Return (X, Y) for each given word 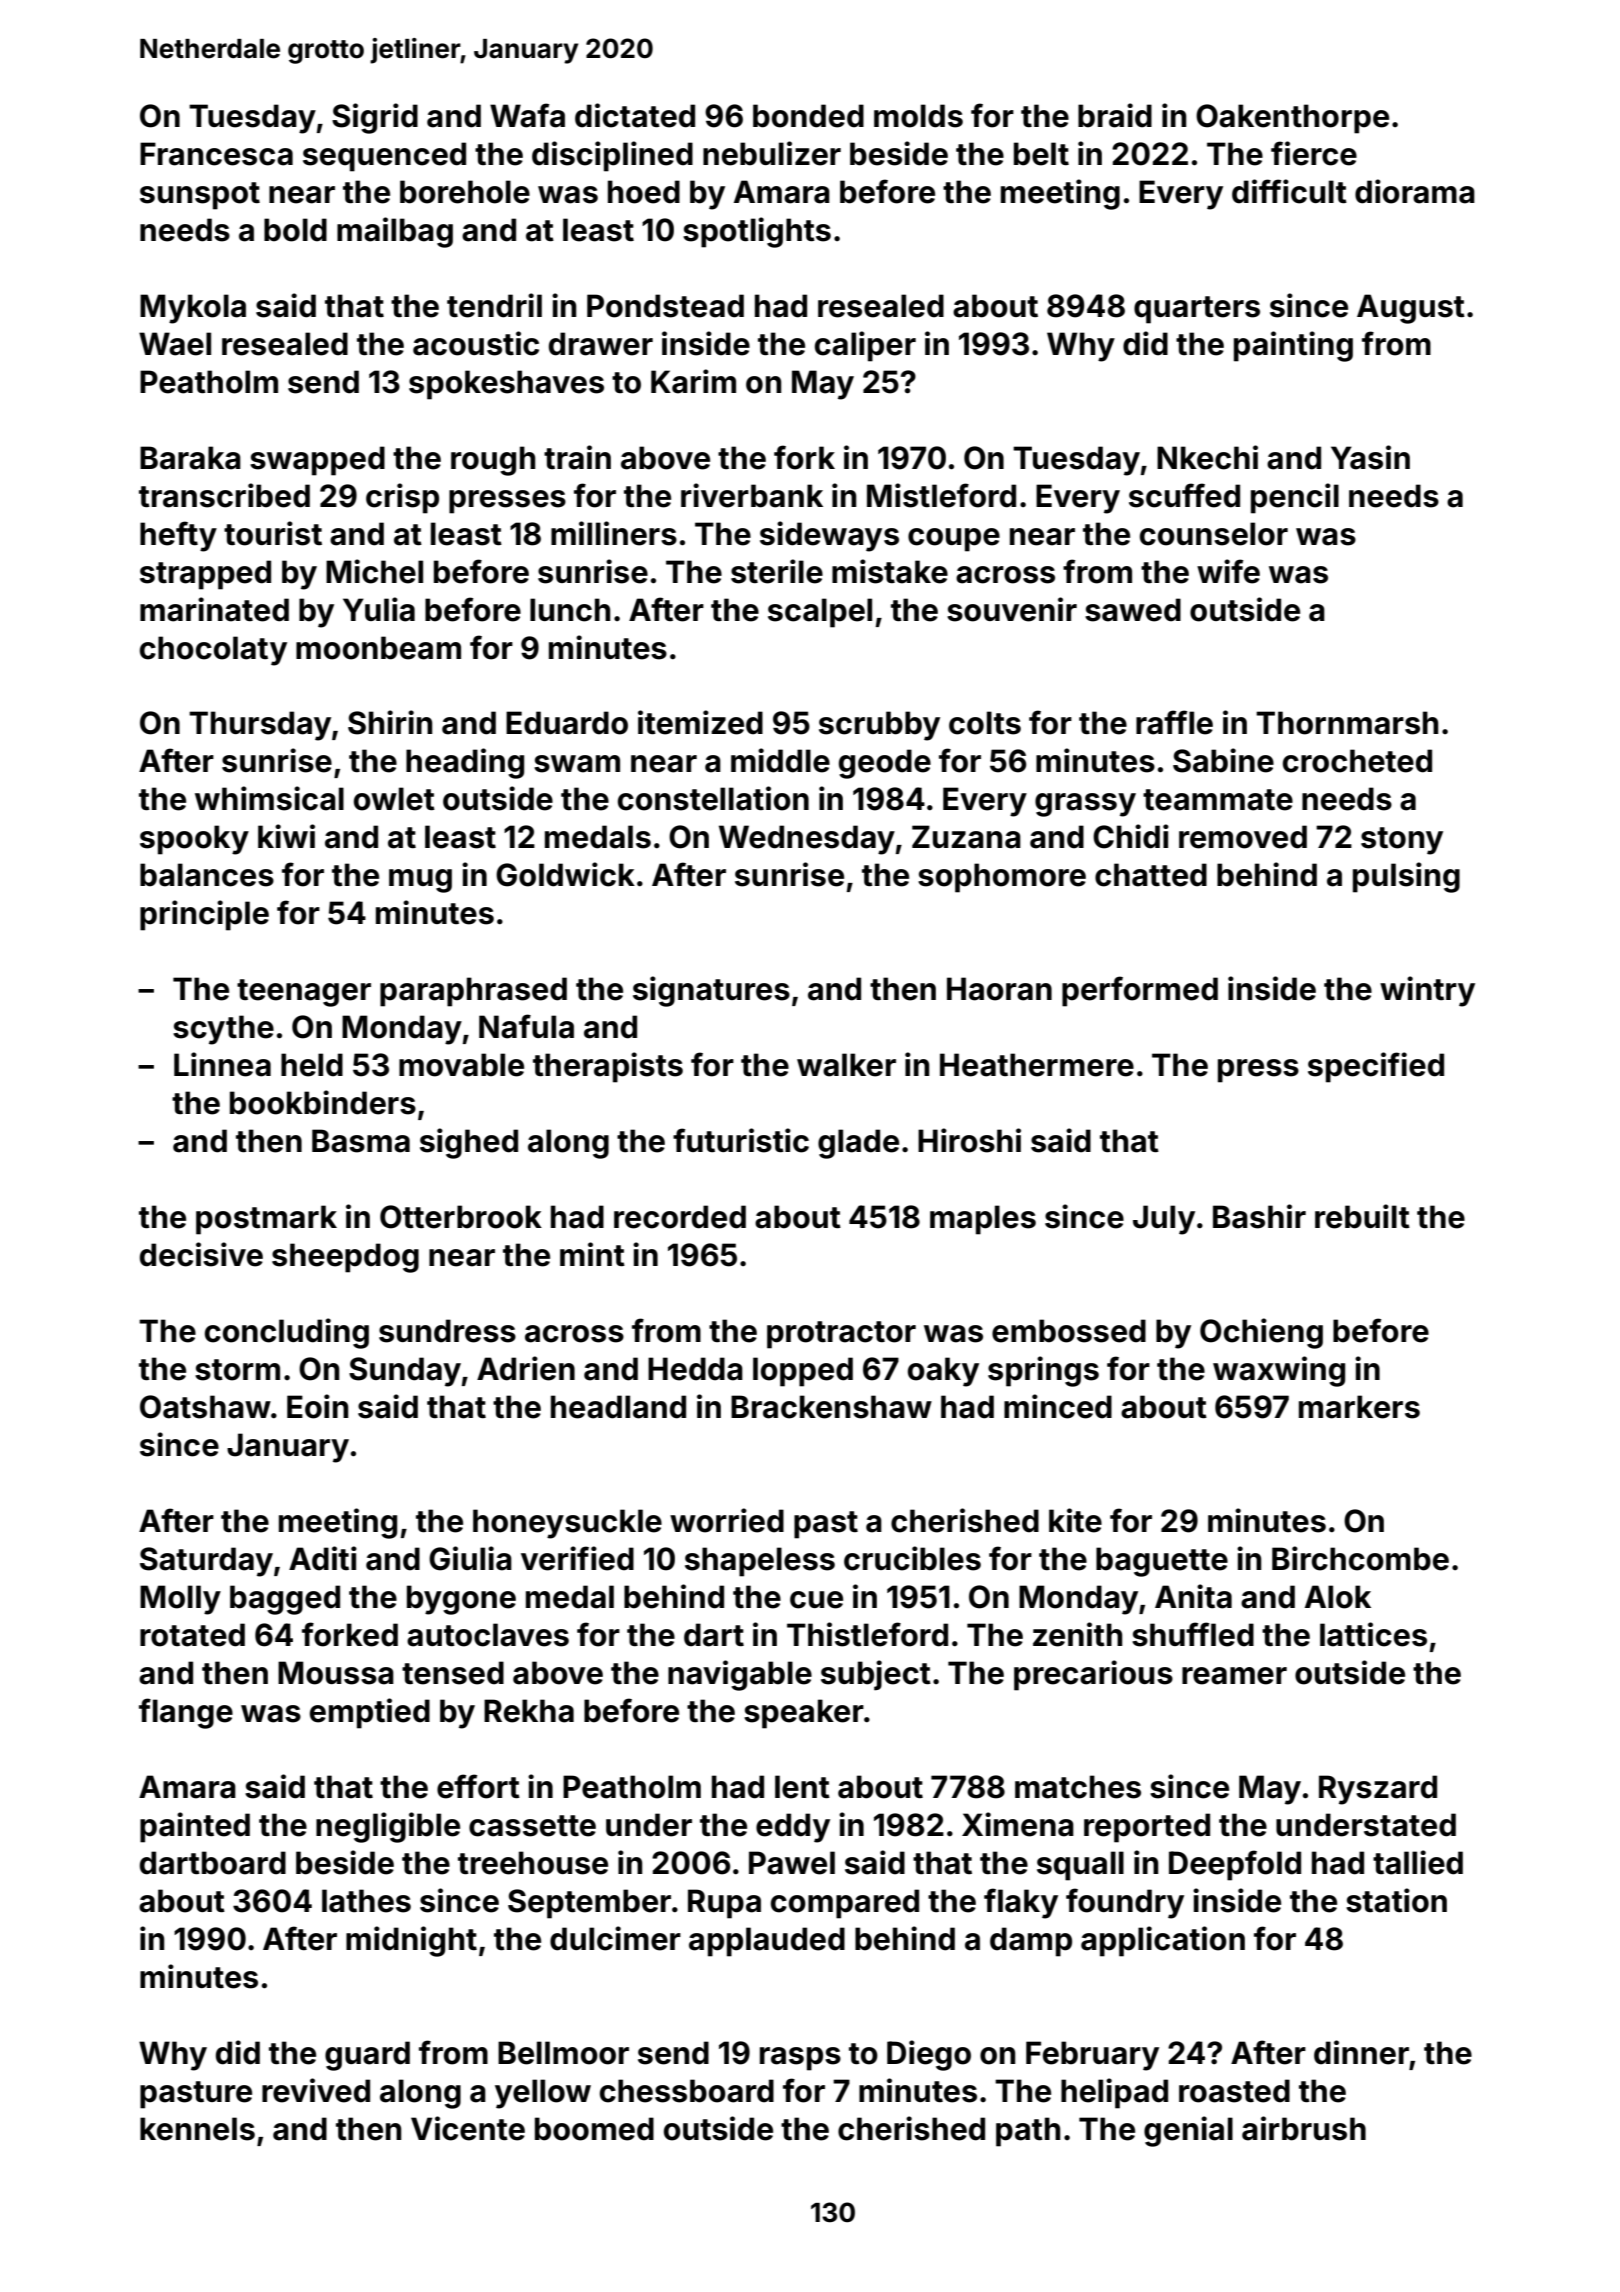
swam (577, 764)
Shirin (390, 722)
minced (1058, 1406)
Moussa (336, 1673)
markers (1359, 1407)
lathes (366, 1901)
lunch (570, 610)
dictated (635, 115)
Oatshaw (205, 1407)
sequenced (384, 157)
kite (1075, 1520)
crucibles (912, 1558)
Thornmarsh (1347, 723)
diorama (1415, 191)
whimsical (269, 798)
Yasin (1370, 457)
